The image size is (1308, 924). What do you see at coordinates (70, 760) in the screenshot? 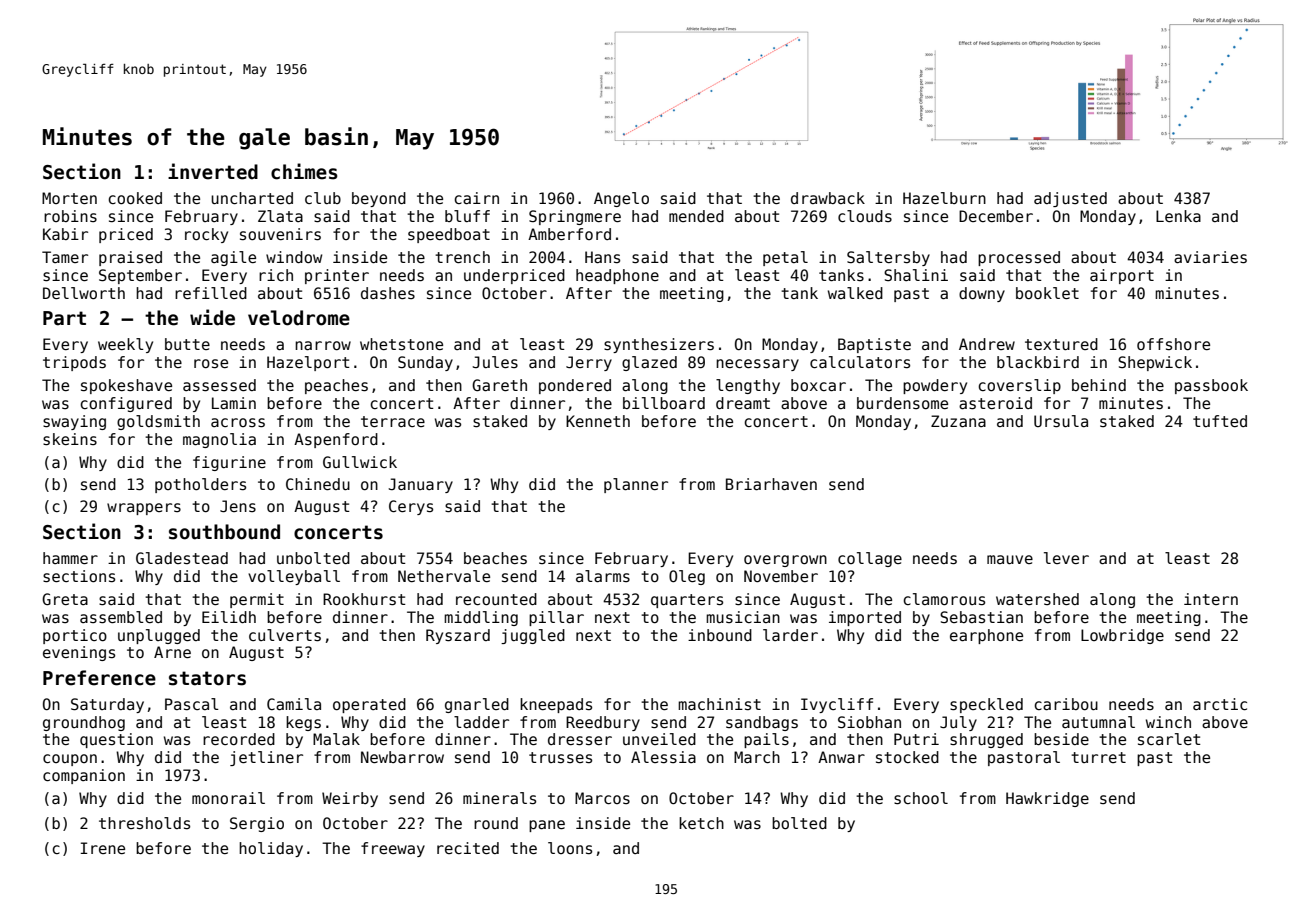
I see `coupon` at bounding box center [70, 760].
